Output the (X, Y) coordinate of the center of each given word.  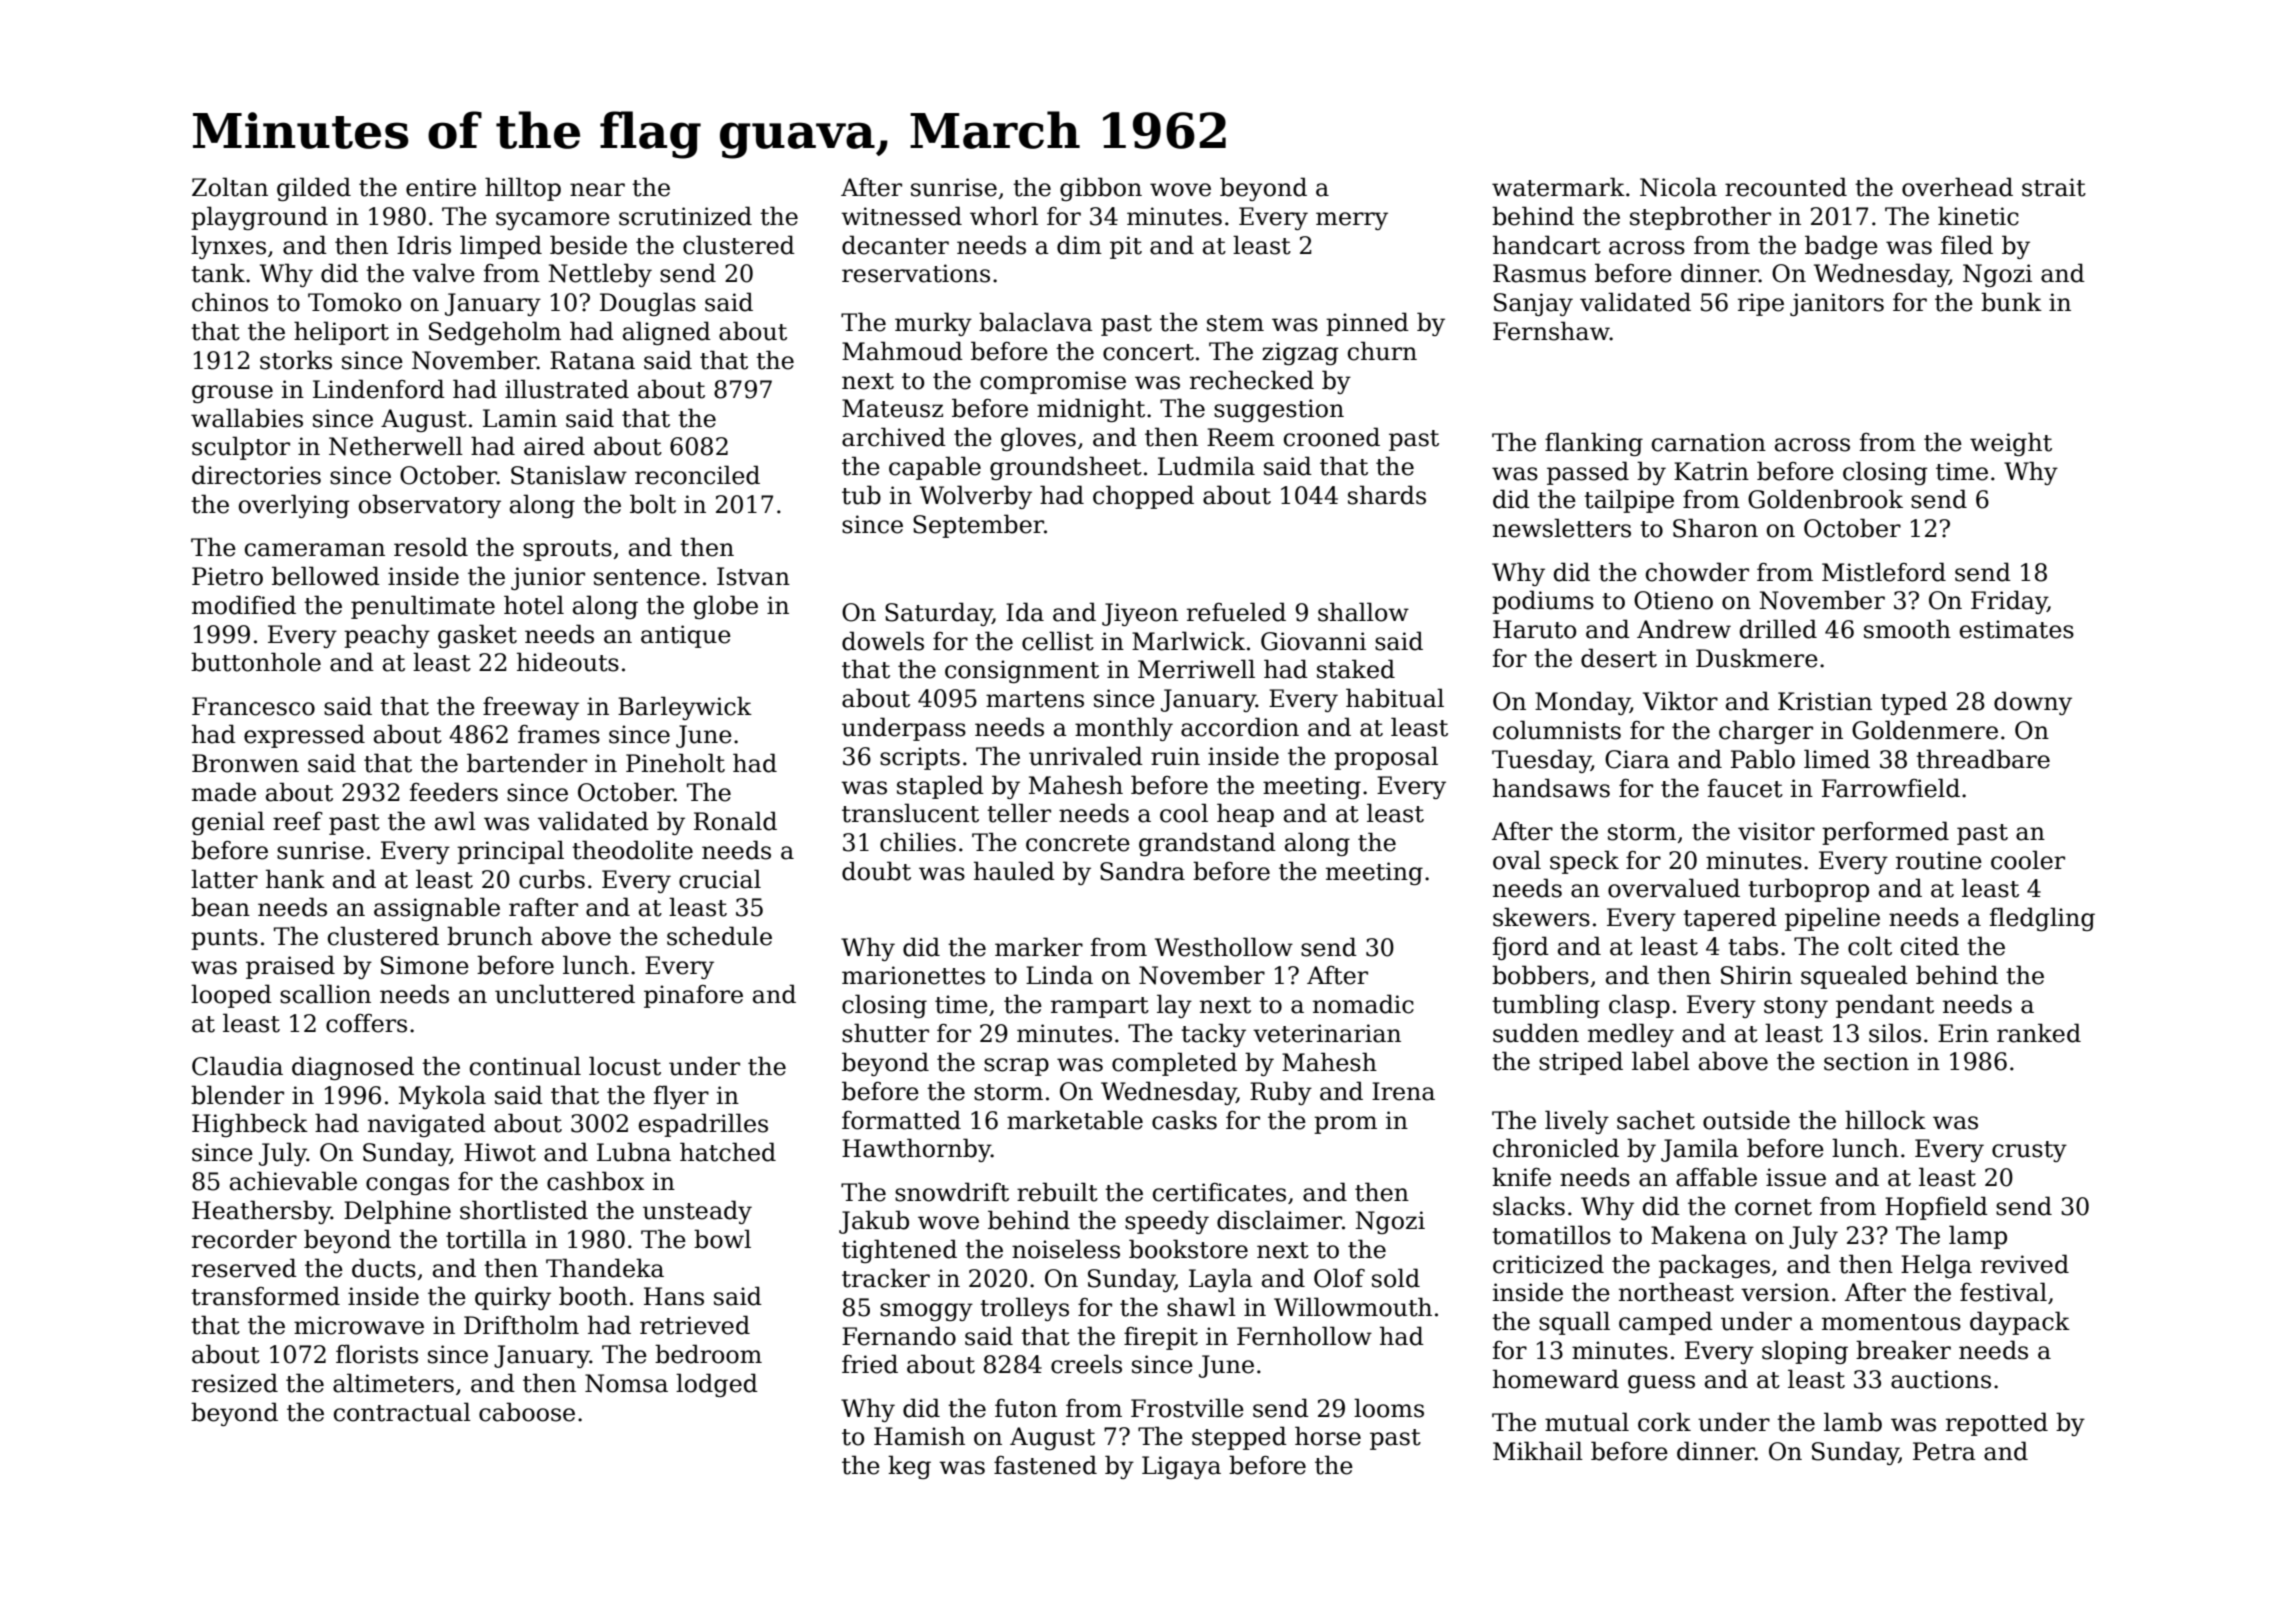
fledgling (2042, 919)
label (1661, 1061)
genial (228, 823)
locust (625, 1066)
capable (935, 468)
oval (1517, 860)
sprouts (567, 550)
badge (1841, 247)
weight (2011, 444)
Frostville (1187, 1408)
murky (933, 324)
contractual (402, 1412)
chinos (230, 302)
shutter (885, 1033)
